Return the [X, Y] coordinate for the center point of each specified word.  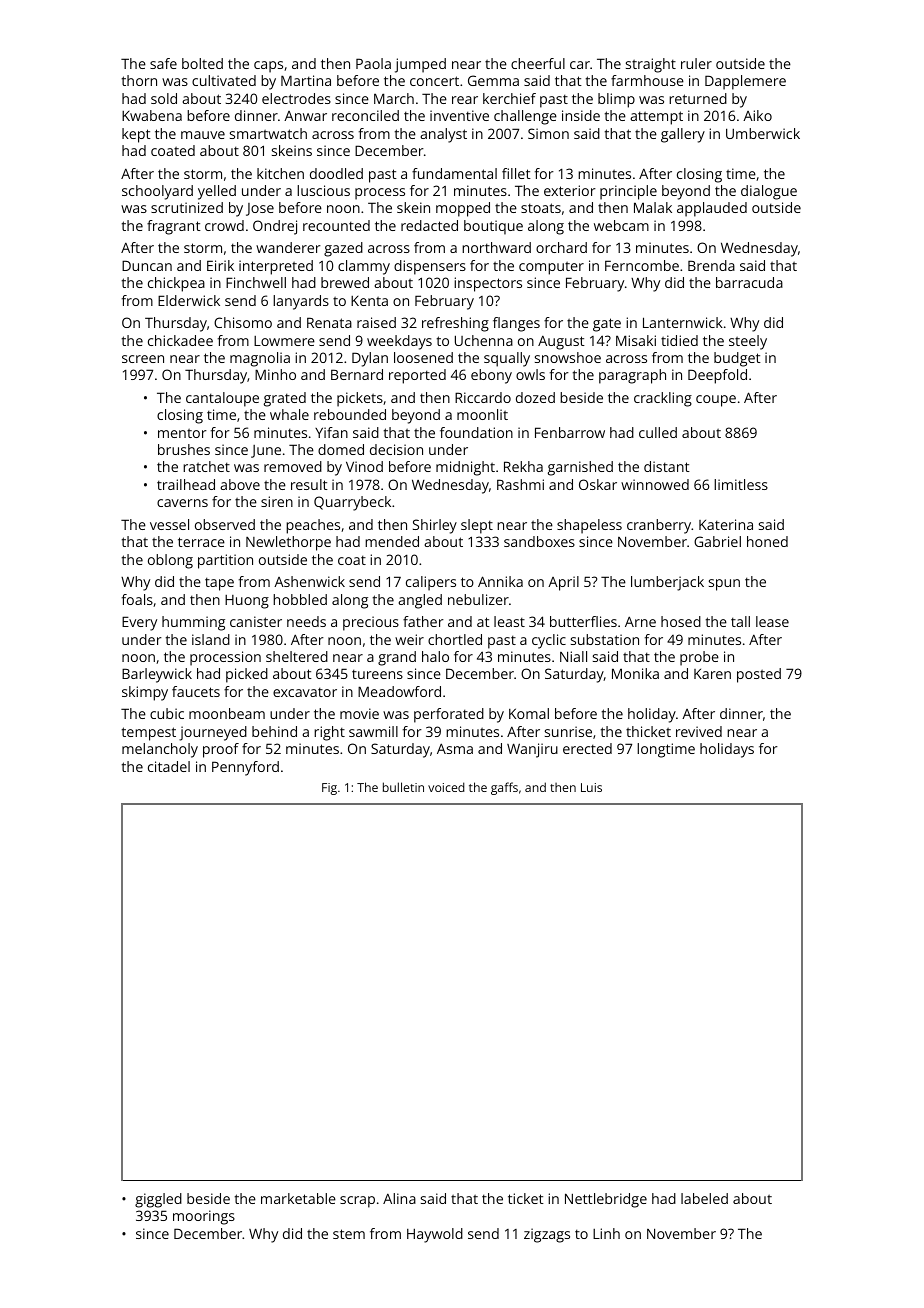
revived [699, 731]
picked [247, 675]
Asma [455, 748]
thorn [139, 80]
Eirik [220, 265]
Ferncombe [642, 265]
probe [699, 658]
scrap [357, 1202]
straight [651, 65]
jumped [420, 65]
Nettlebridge [606, 1200]
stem [349, 1234]
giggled [158, 1200]
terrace [201, 542]
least [509, 621]
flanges [516, 324]
